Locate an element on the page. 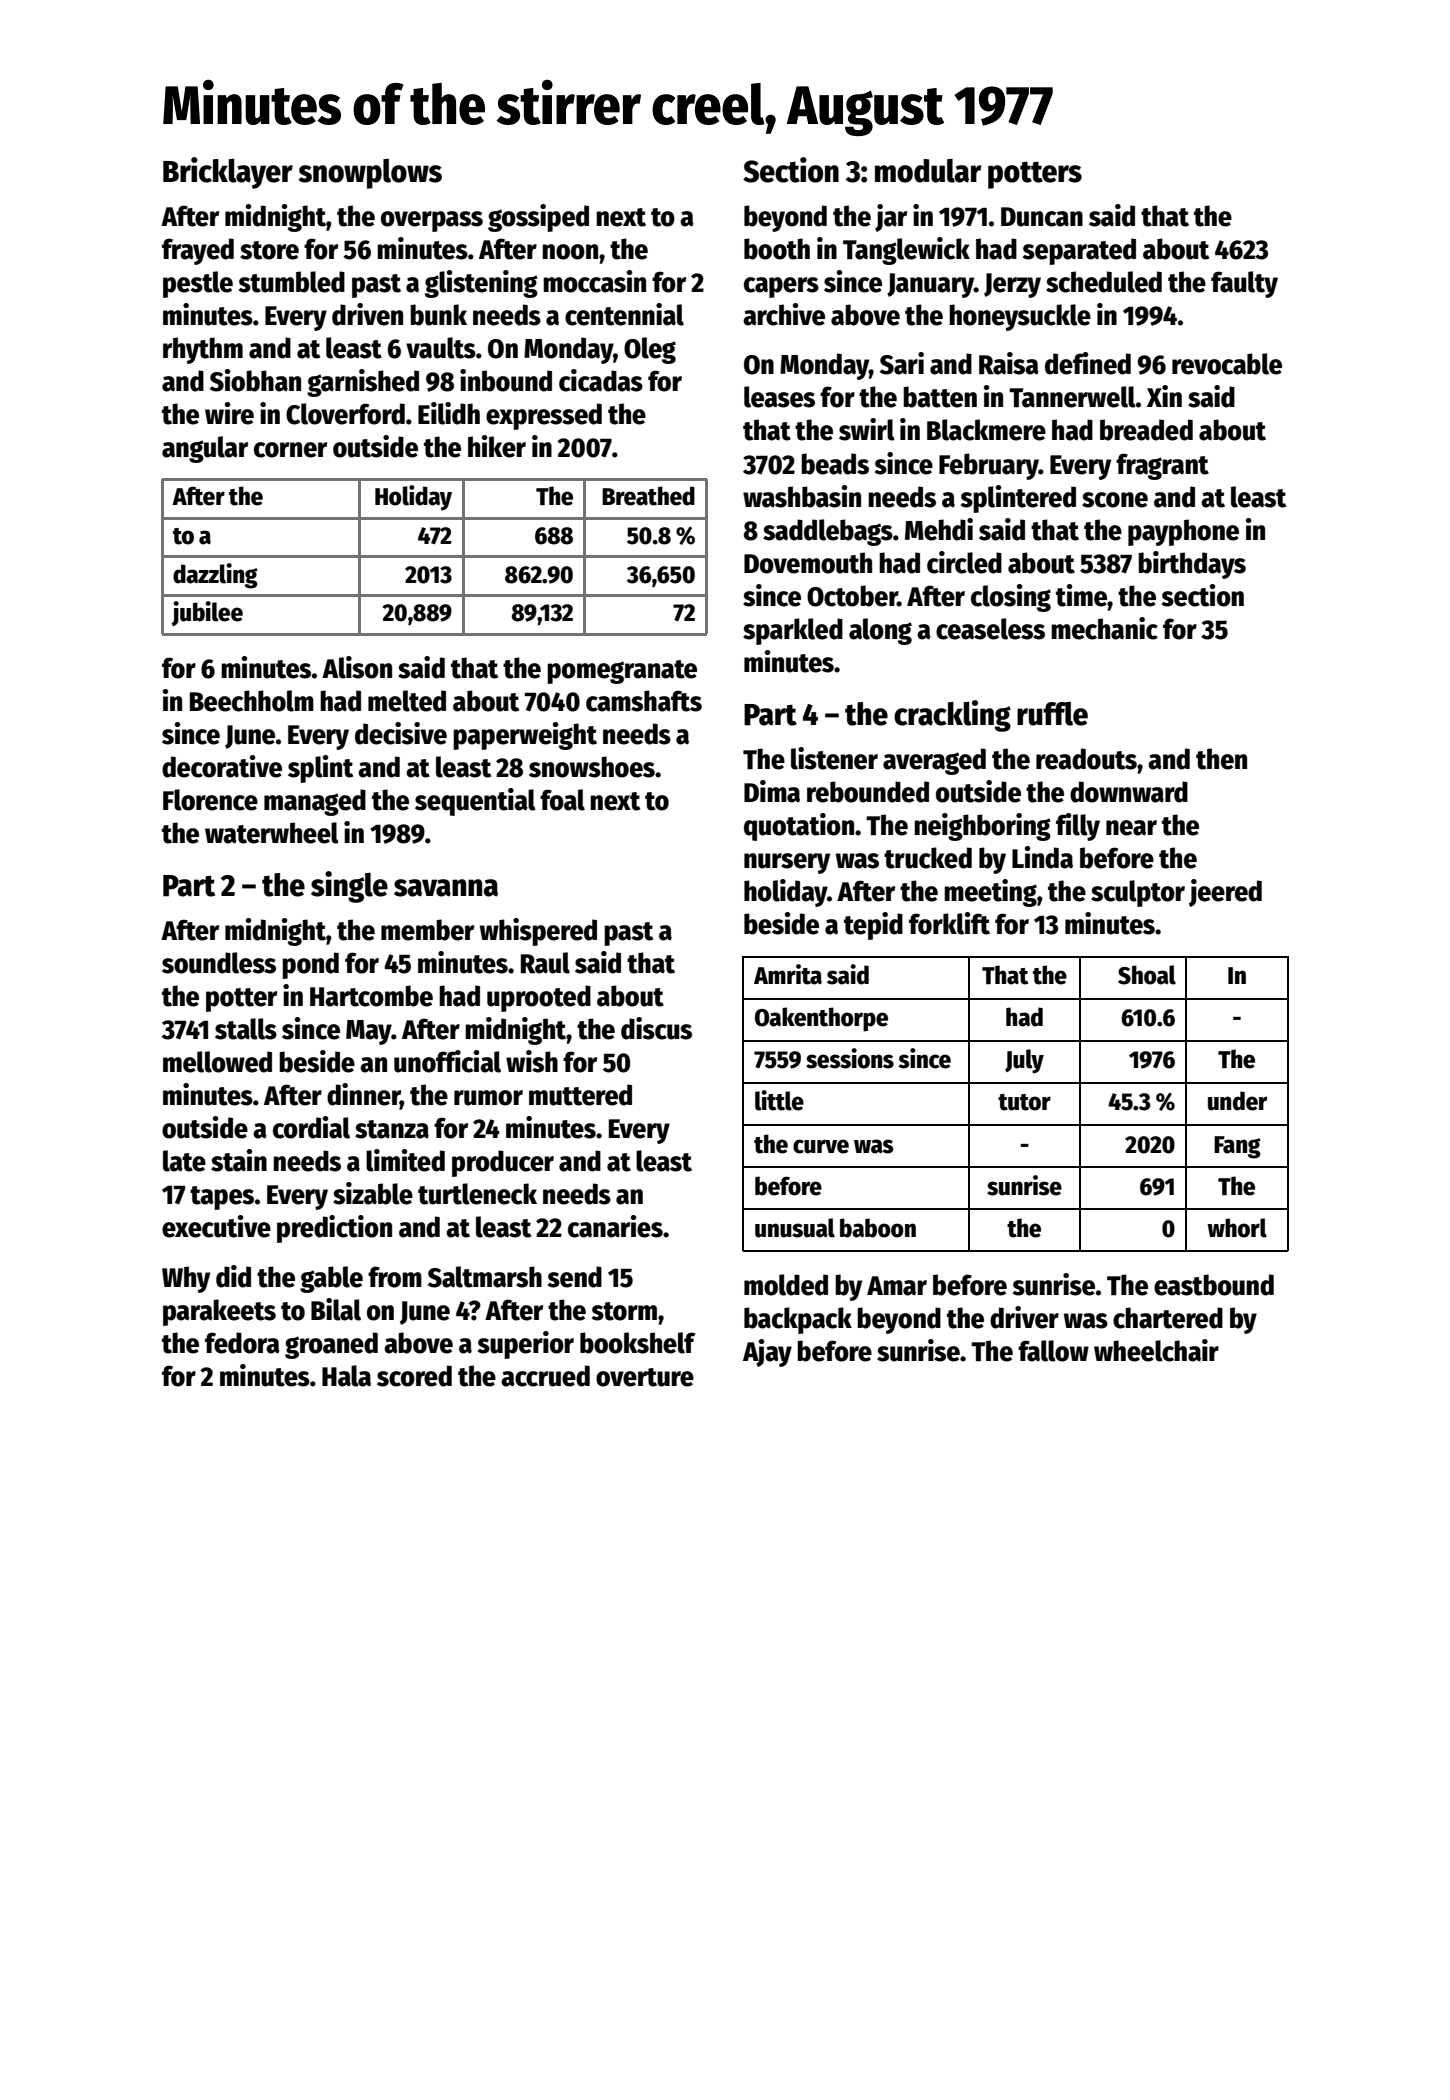 The width and height of the image is (1450, 2100). little is located at coordinates (779, 1100).
